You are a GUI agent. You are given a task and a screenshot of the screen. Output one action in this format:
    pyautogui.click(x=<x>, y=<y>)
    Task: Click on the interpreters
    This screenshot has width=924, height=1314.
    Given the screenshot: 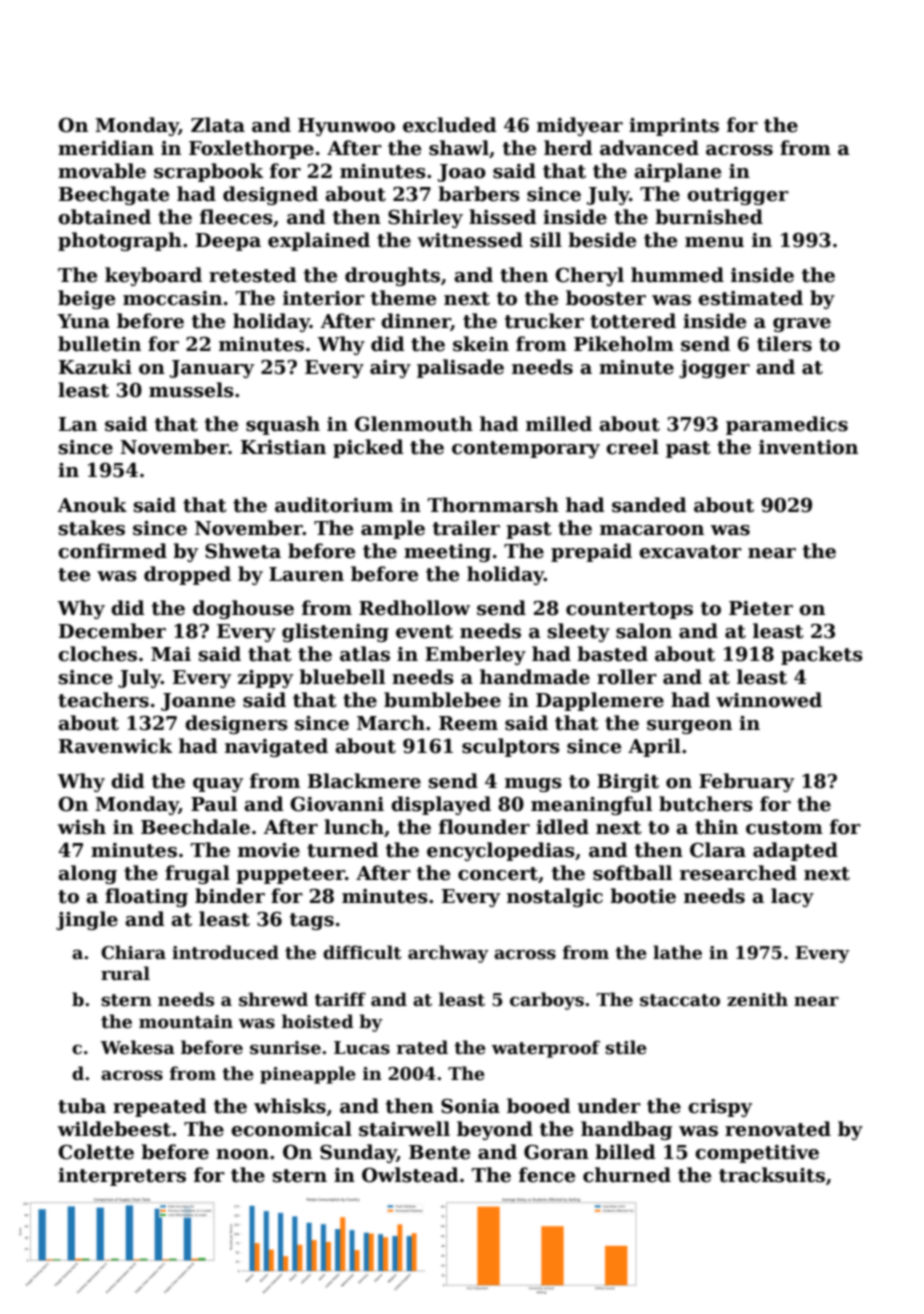 What is the action you would take?
    pyautogui.click(x=122, y=1177)
